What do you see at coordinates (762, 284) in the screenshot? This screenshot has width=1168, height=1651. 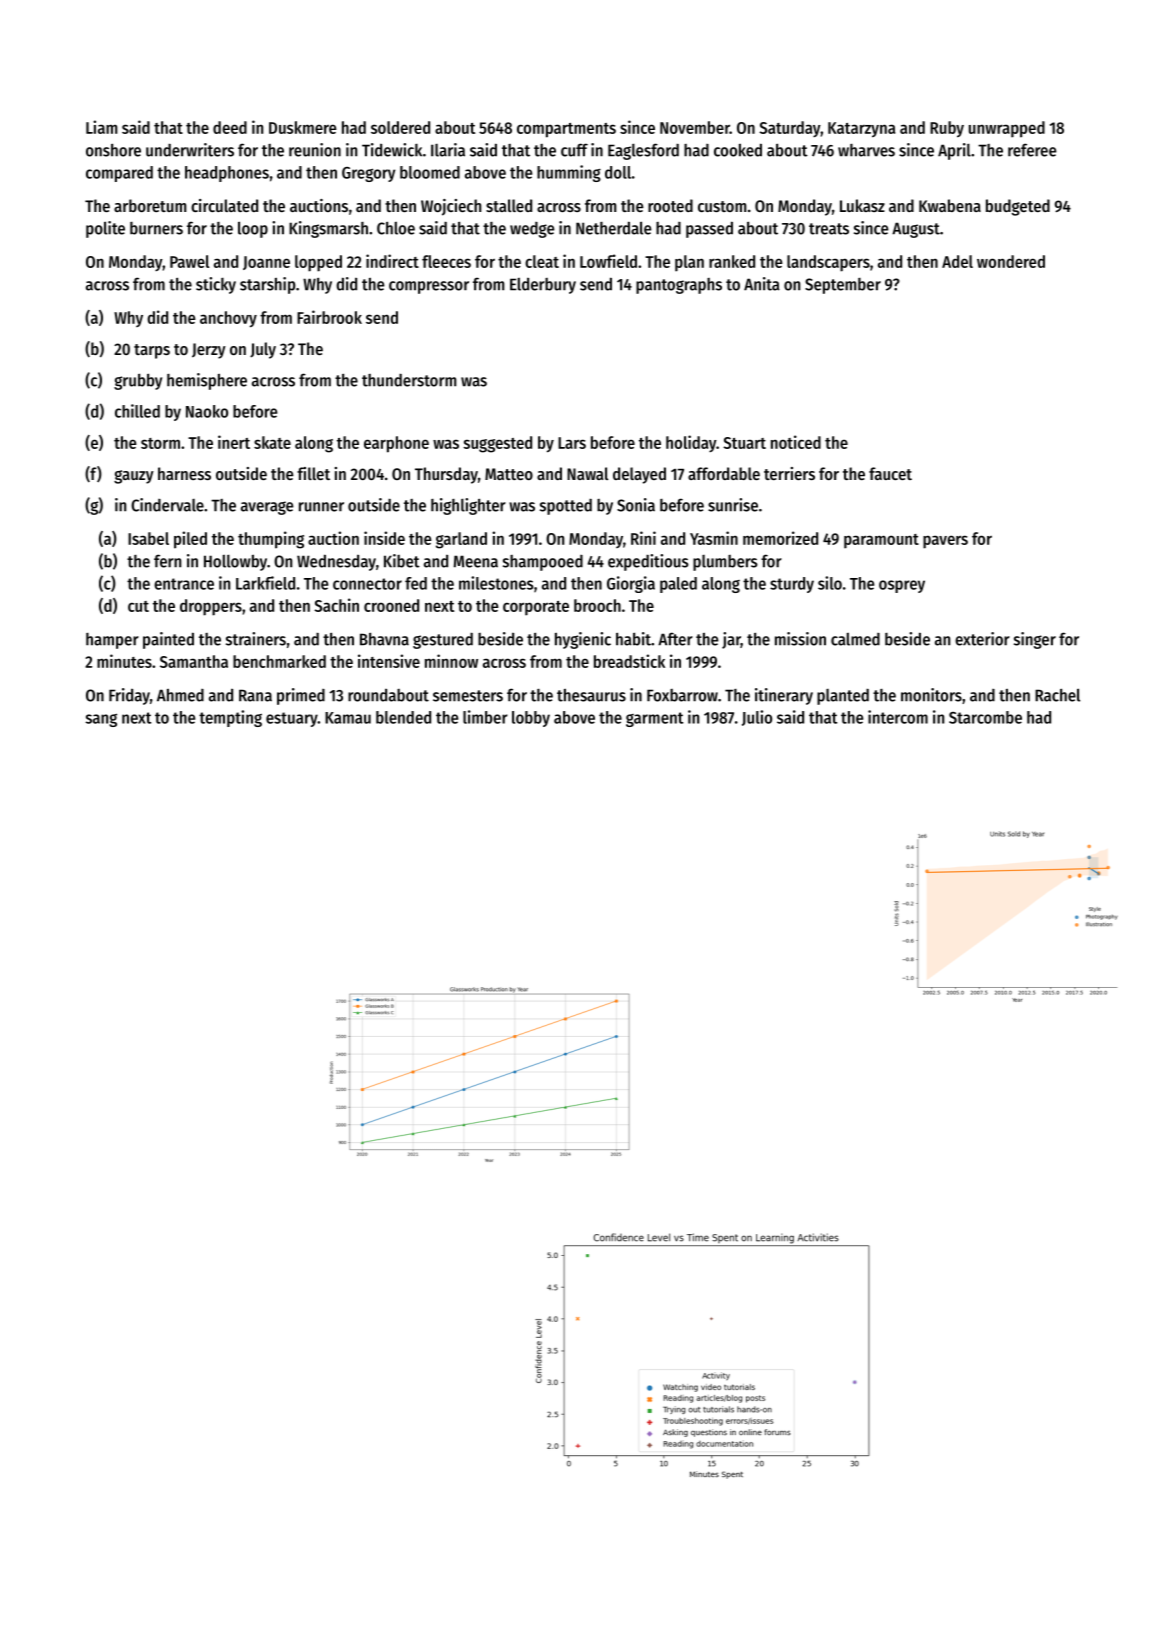 I see `Anita` at bounding box center [762, 284].
